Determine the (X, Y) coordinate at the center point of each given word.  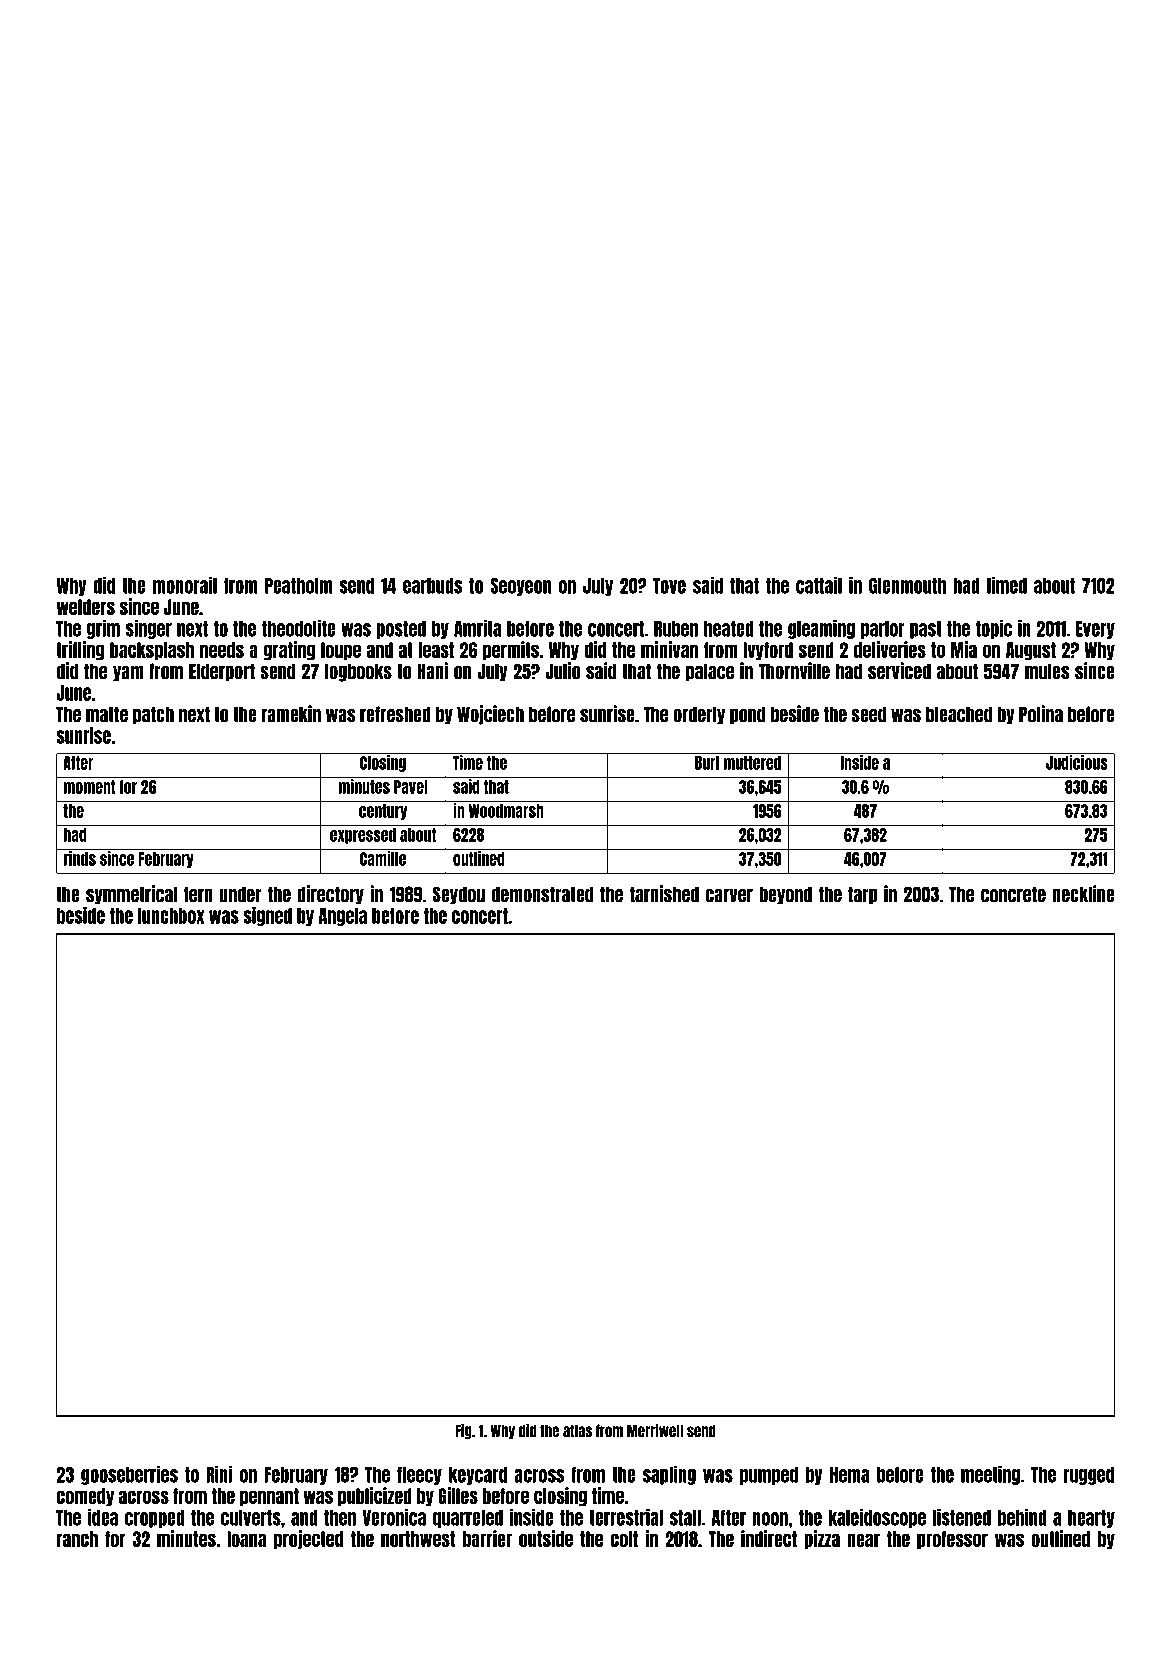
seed (868, 714)
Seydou (459, 895)
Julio (563, 671)
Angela (343, 917)
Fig (464, 1431)
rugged (1089, 1476)
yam (128, 674)
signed (267, 916)
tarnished (664, 894)
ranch (77, 1539)
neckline (1083, 894)
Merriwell (655, 1430)
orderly (699, 715)
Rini (219, 1474)
